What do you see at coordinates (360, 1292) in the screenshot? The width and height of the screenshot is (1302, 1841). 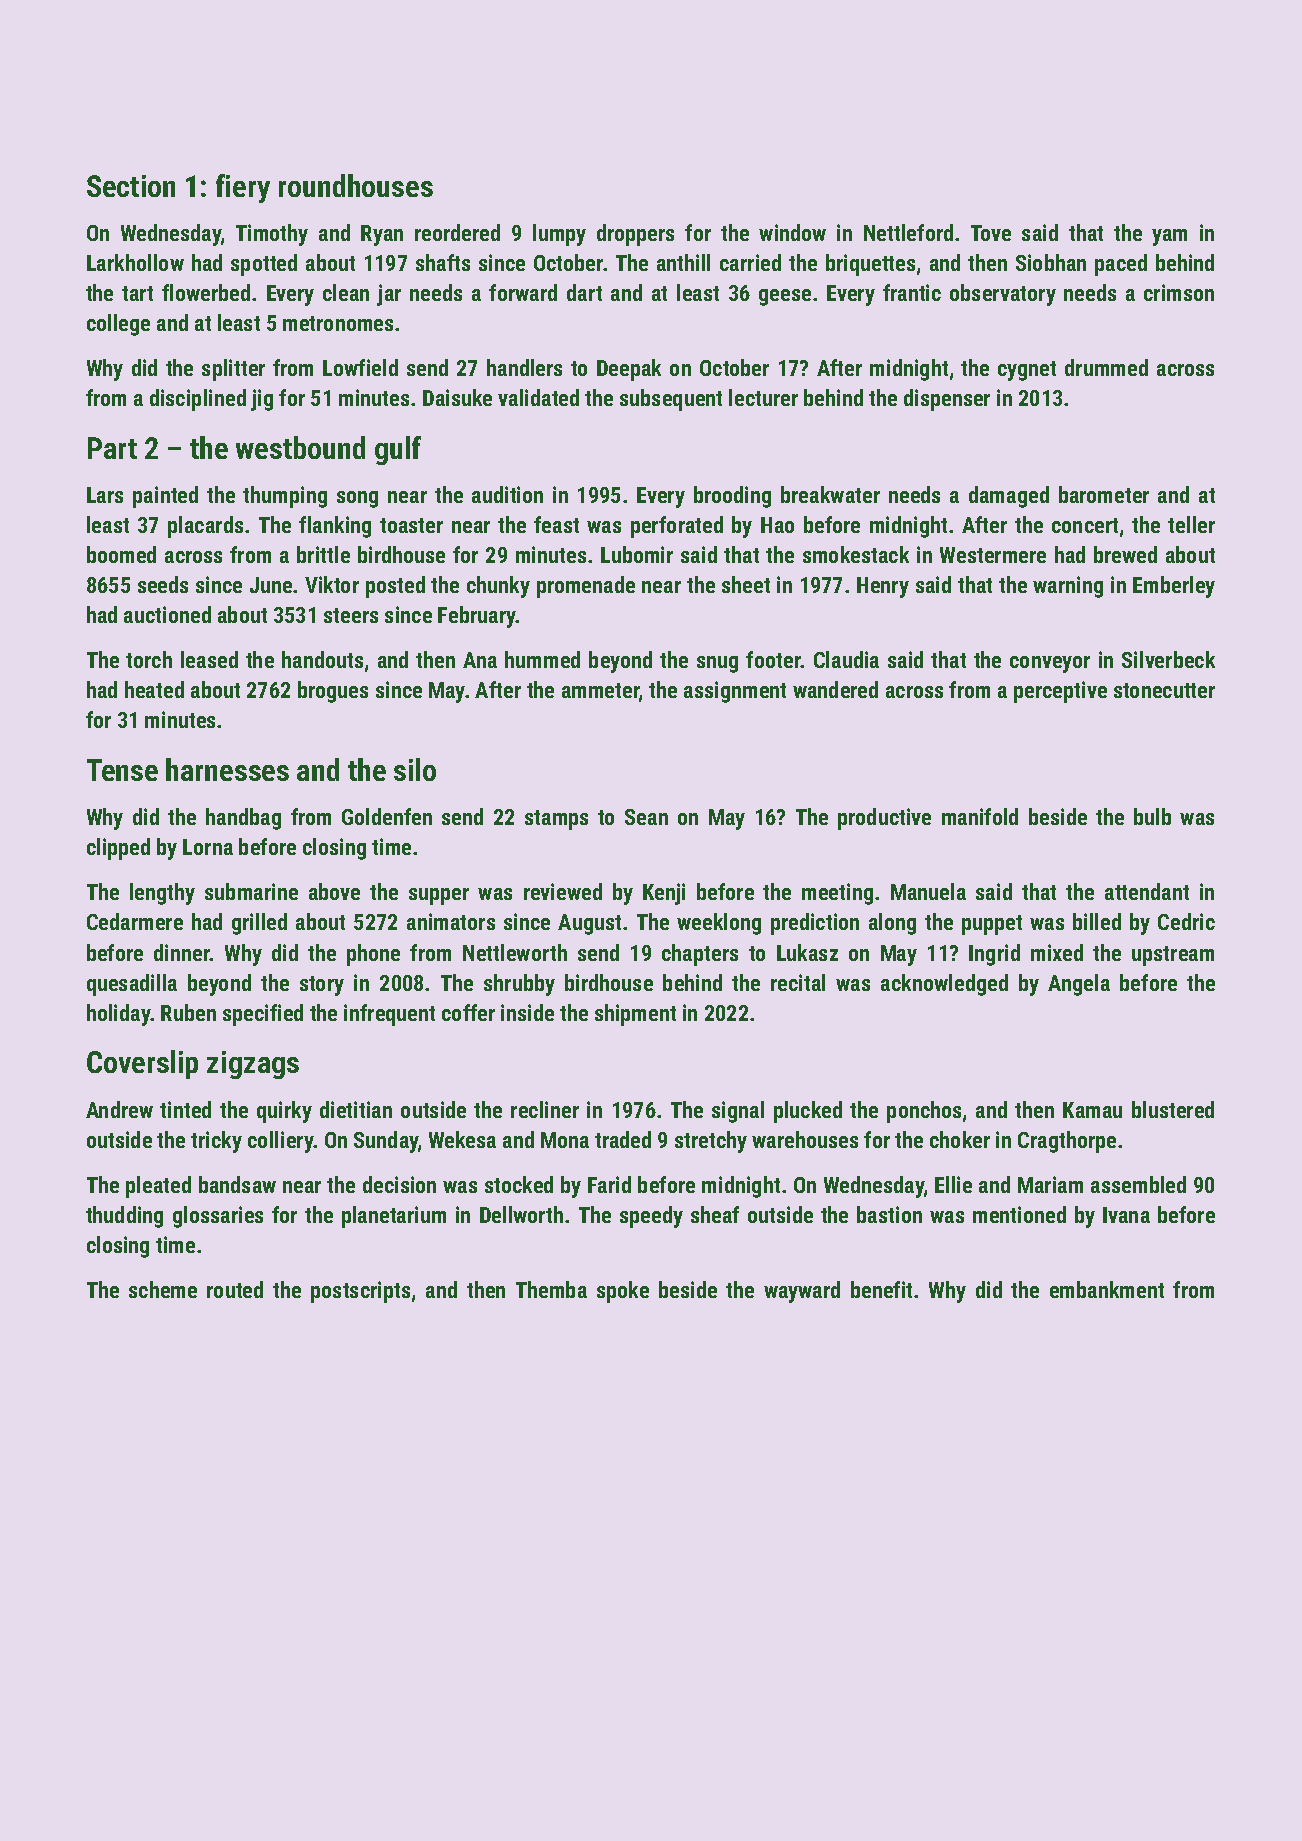 I see `postscripts` at bounding box center [360, 1292].
